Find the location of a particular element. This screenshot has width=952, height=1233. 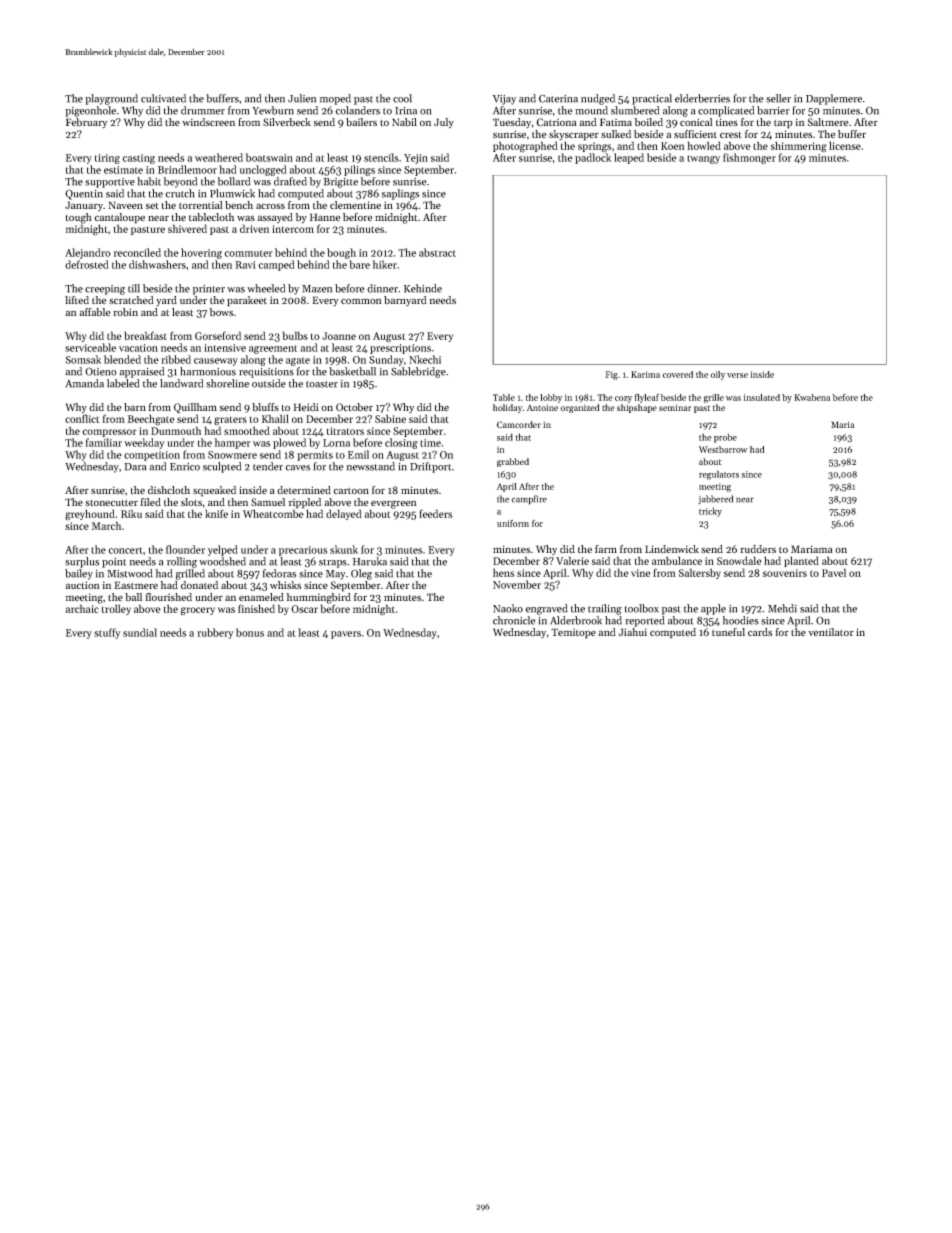

practical is located at coordinates (652, 99).
